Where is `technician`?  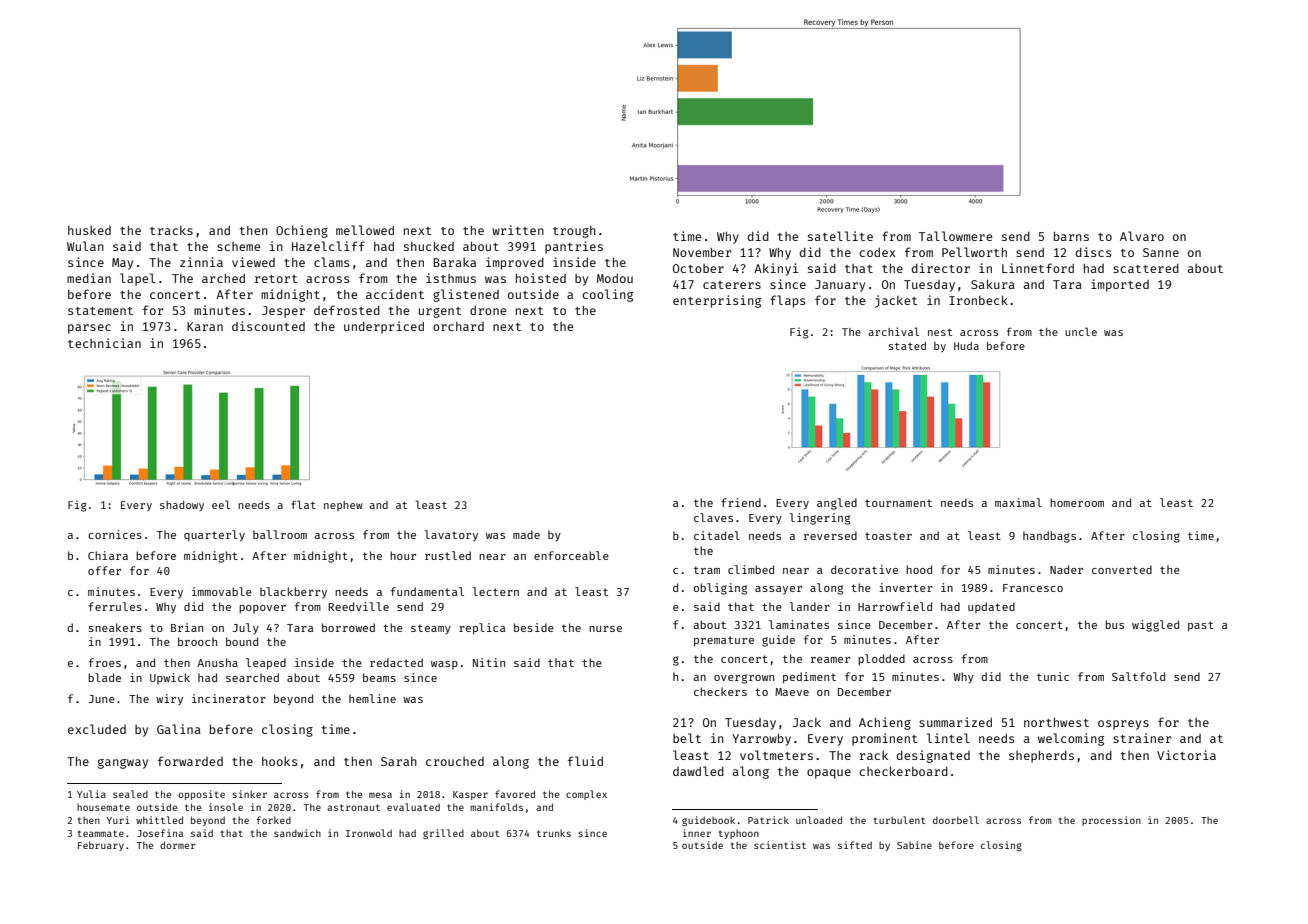
technician is located at coordinates (104, 343).
